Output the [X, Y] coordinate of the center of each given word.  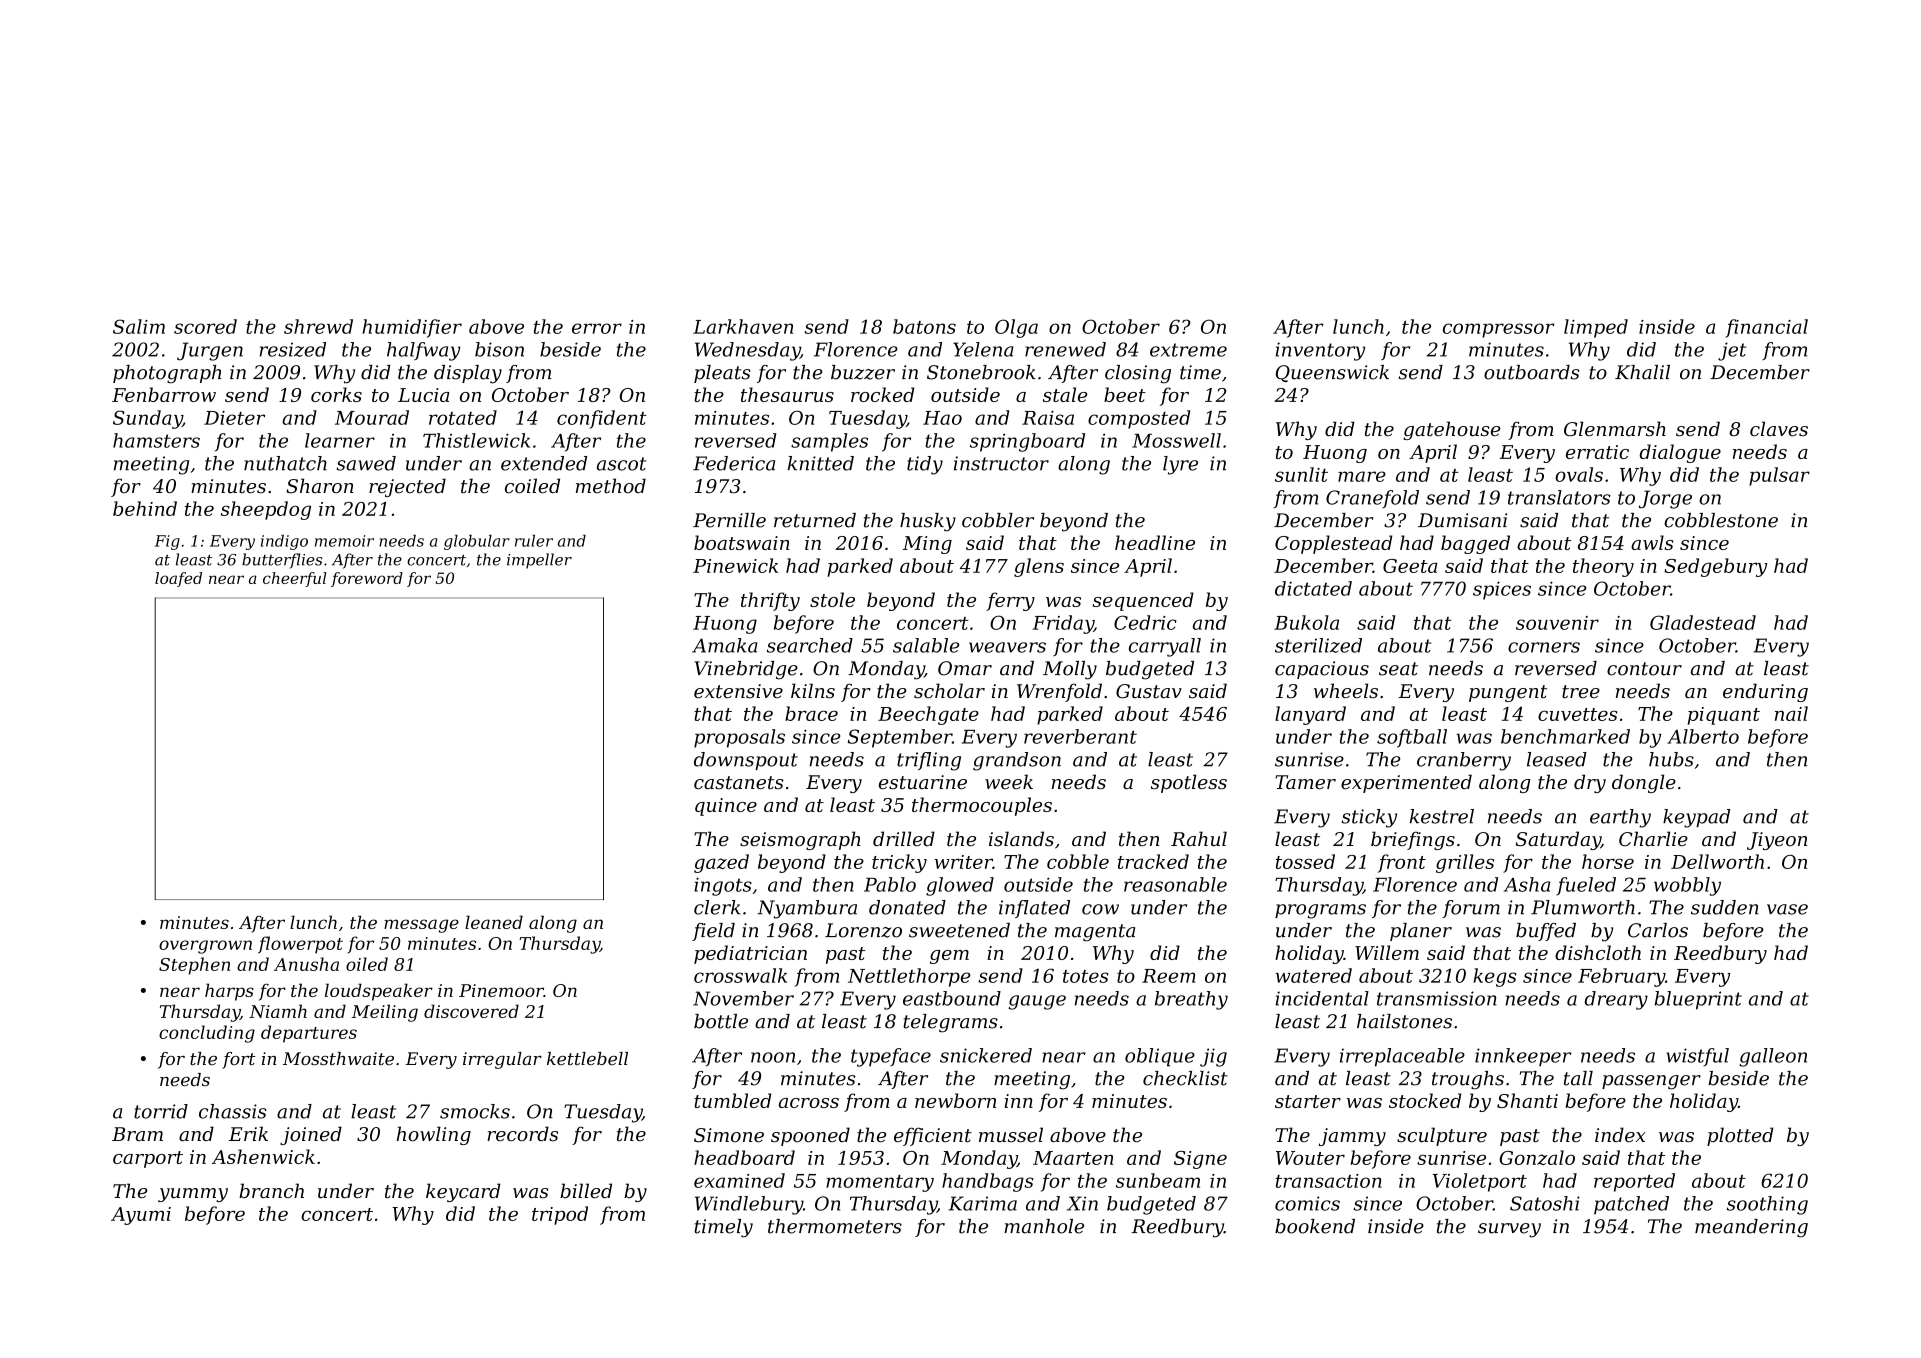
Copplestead [1333, 544]
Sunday [147, 419]
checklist [1185, 1078]
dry [1590, 783]
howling [434, 1135]
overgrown [205, 947]
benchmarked [1565, 736]
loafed [178, 579]
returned [815, 520]
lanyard [1310, 715]
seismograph [800, 840]
